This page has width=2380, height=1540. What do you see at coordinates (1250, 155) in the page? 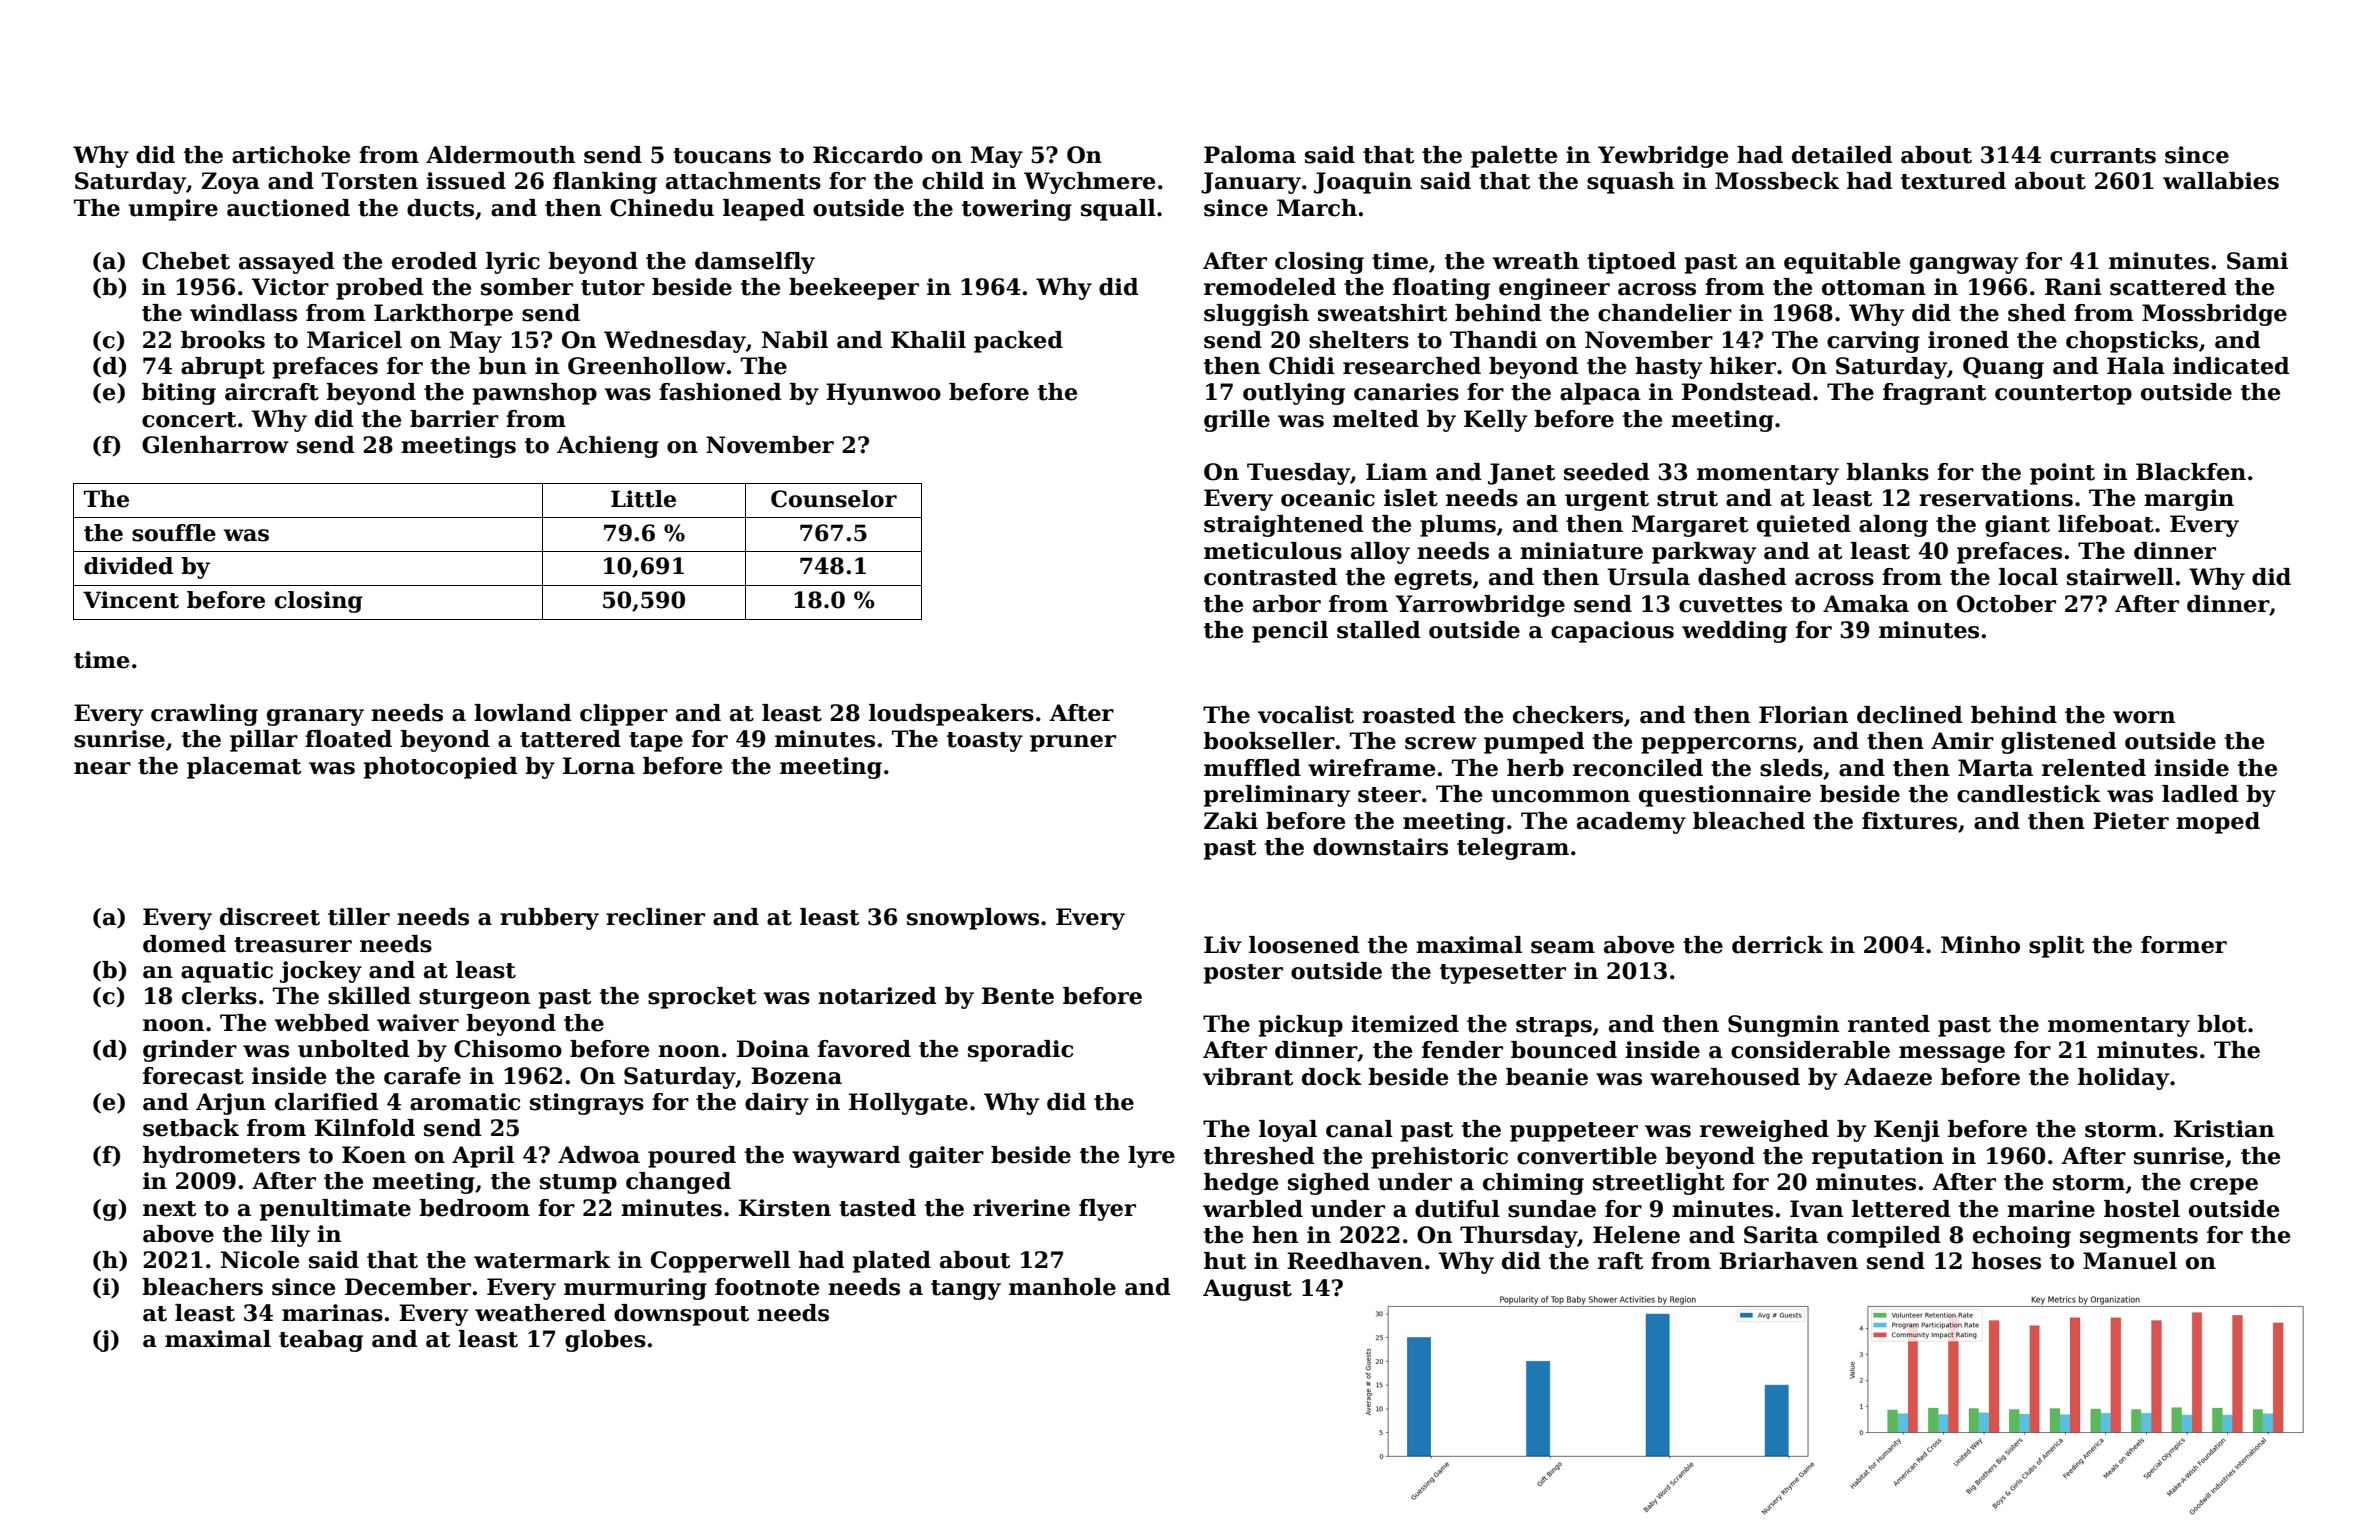
I see `Paloma` at bounding box center [1250, 155].
